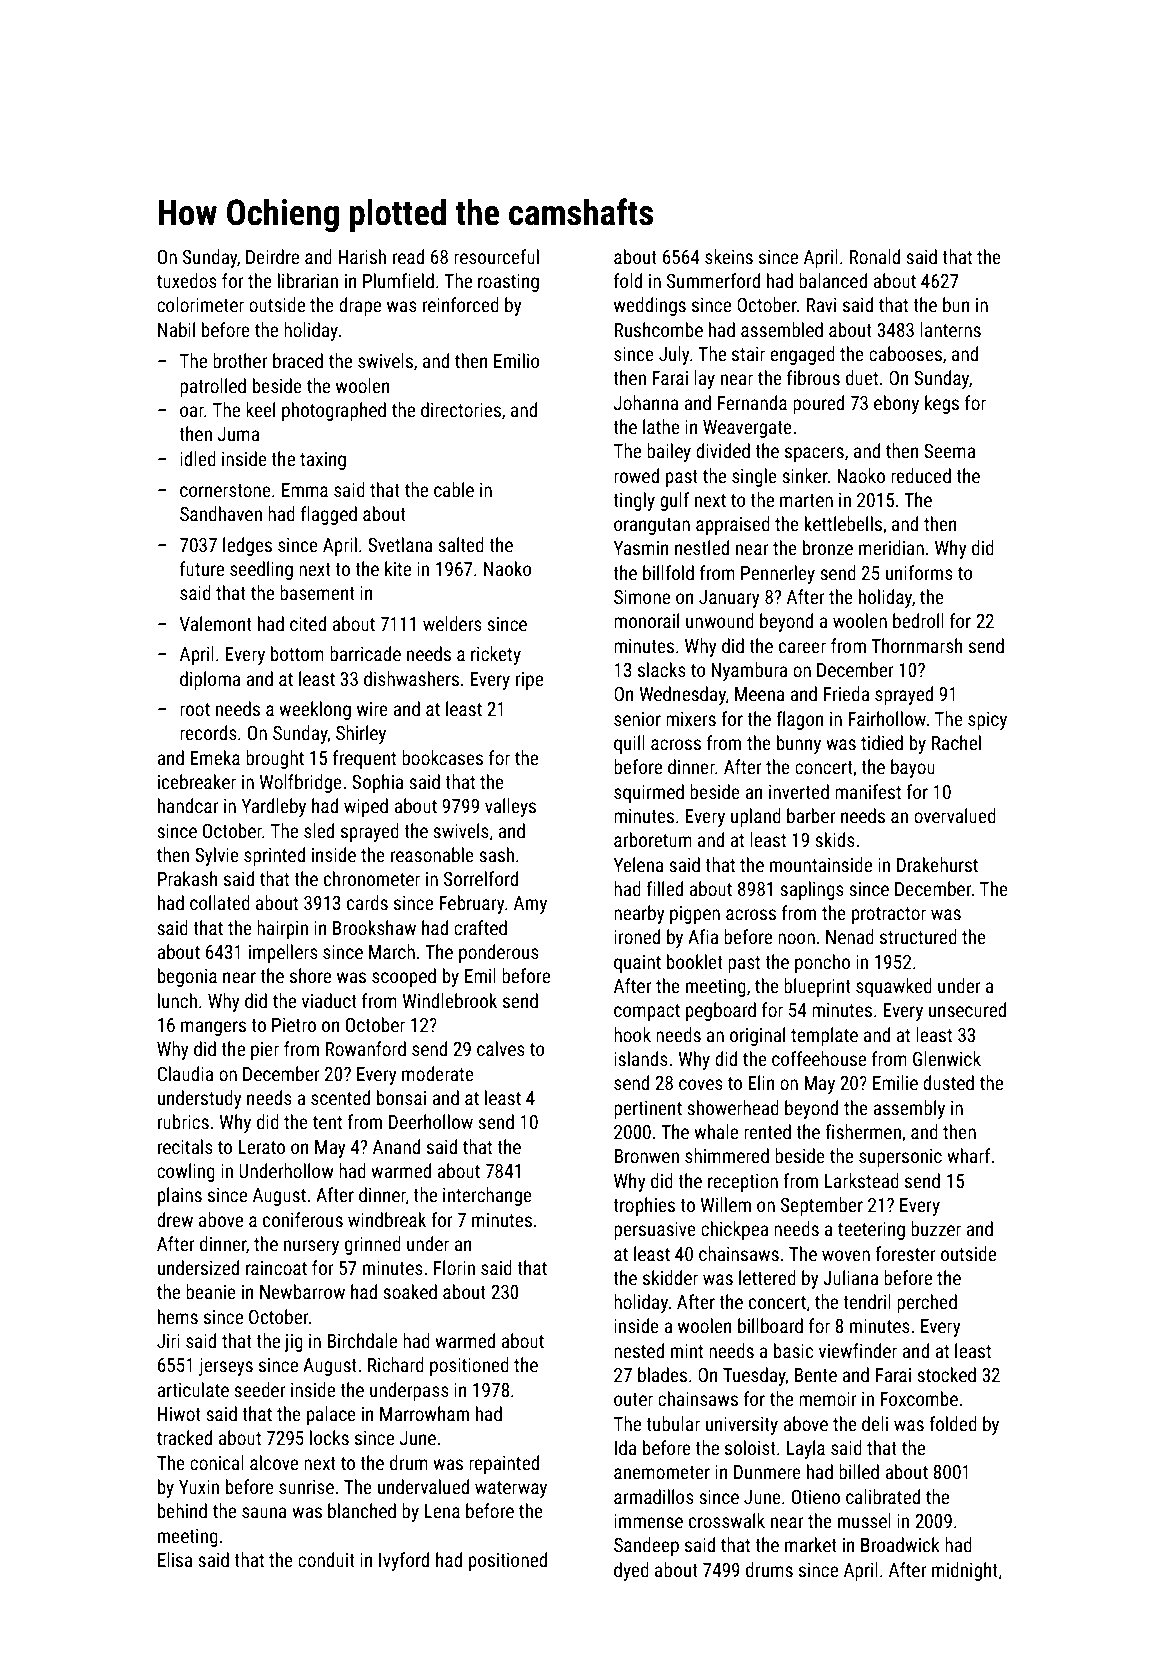  What do you see at coordinates (501, 1048) in the screenshot?
I see `calves` at bounding box center [501, 1048].
